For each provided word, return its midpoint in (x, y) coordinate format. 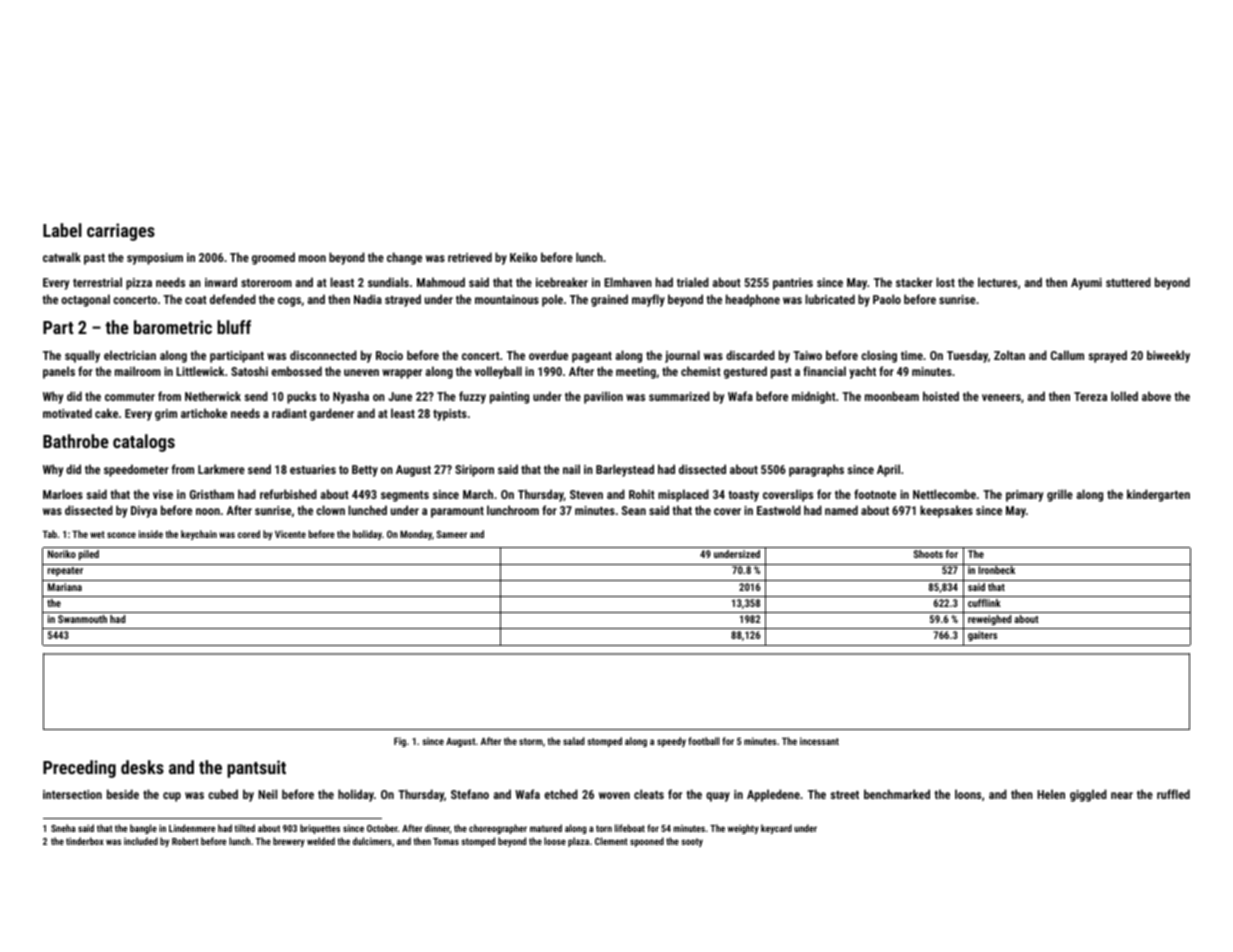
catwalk (62, 257)
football (703, 741)
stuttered (1128, 282)
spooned (647, 842)
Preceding (79, 769)
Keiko (523, 257)
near (1122, 795)
